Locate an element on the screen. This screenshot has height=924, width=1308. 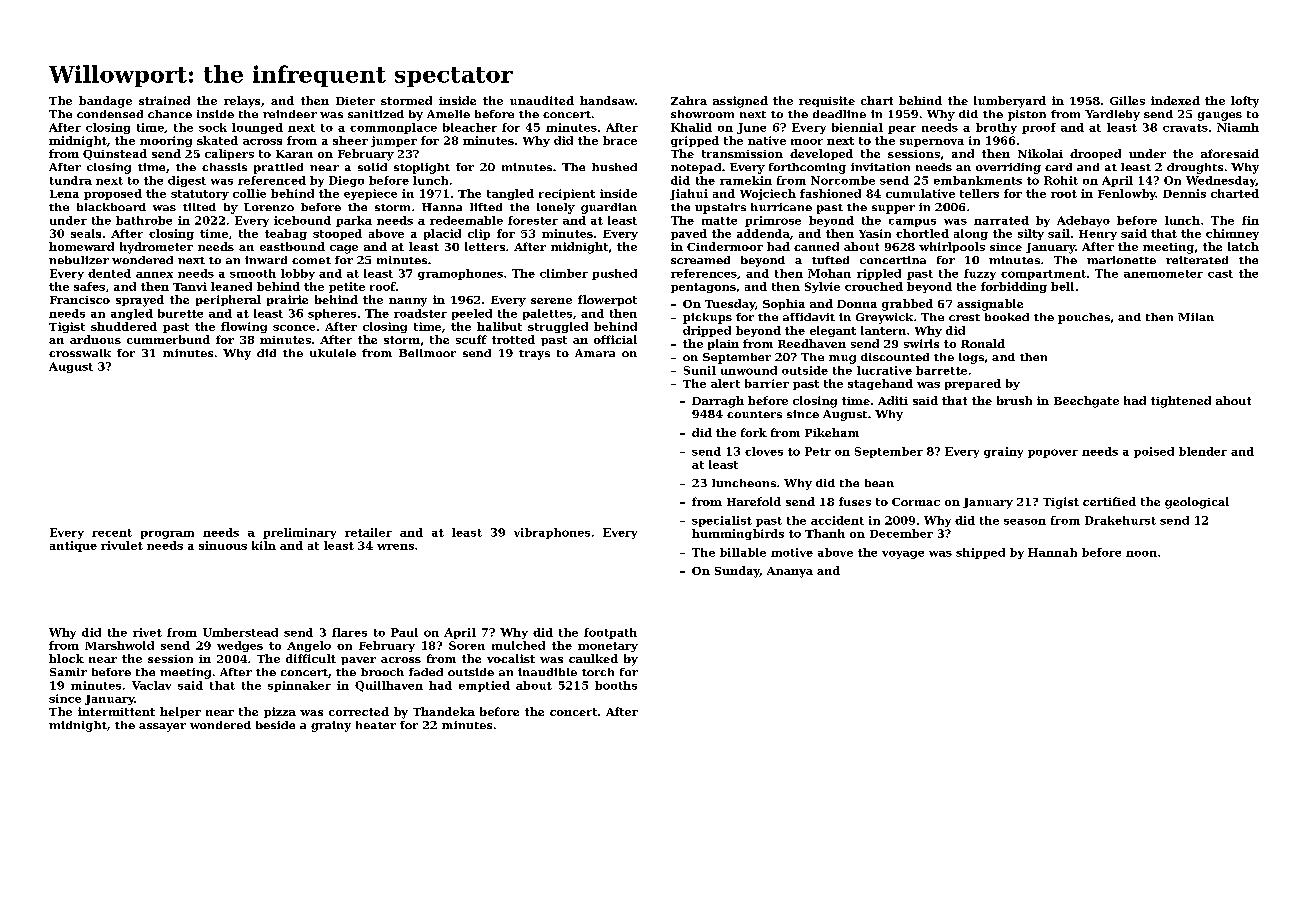
Thandeka is located at coordinates (444, 711).
